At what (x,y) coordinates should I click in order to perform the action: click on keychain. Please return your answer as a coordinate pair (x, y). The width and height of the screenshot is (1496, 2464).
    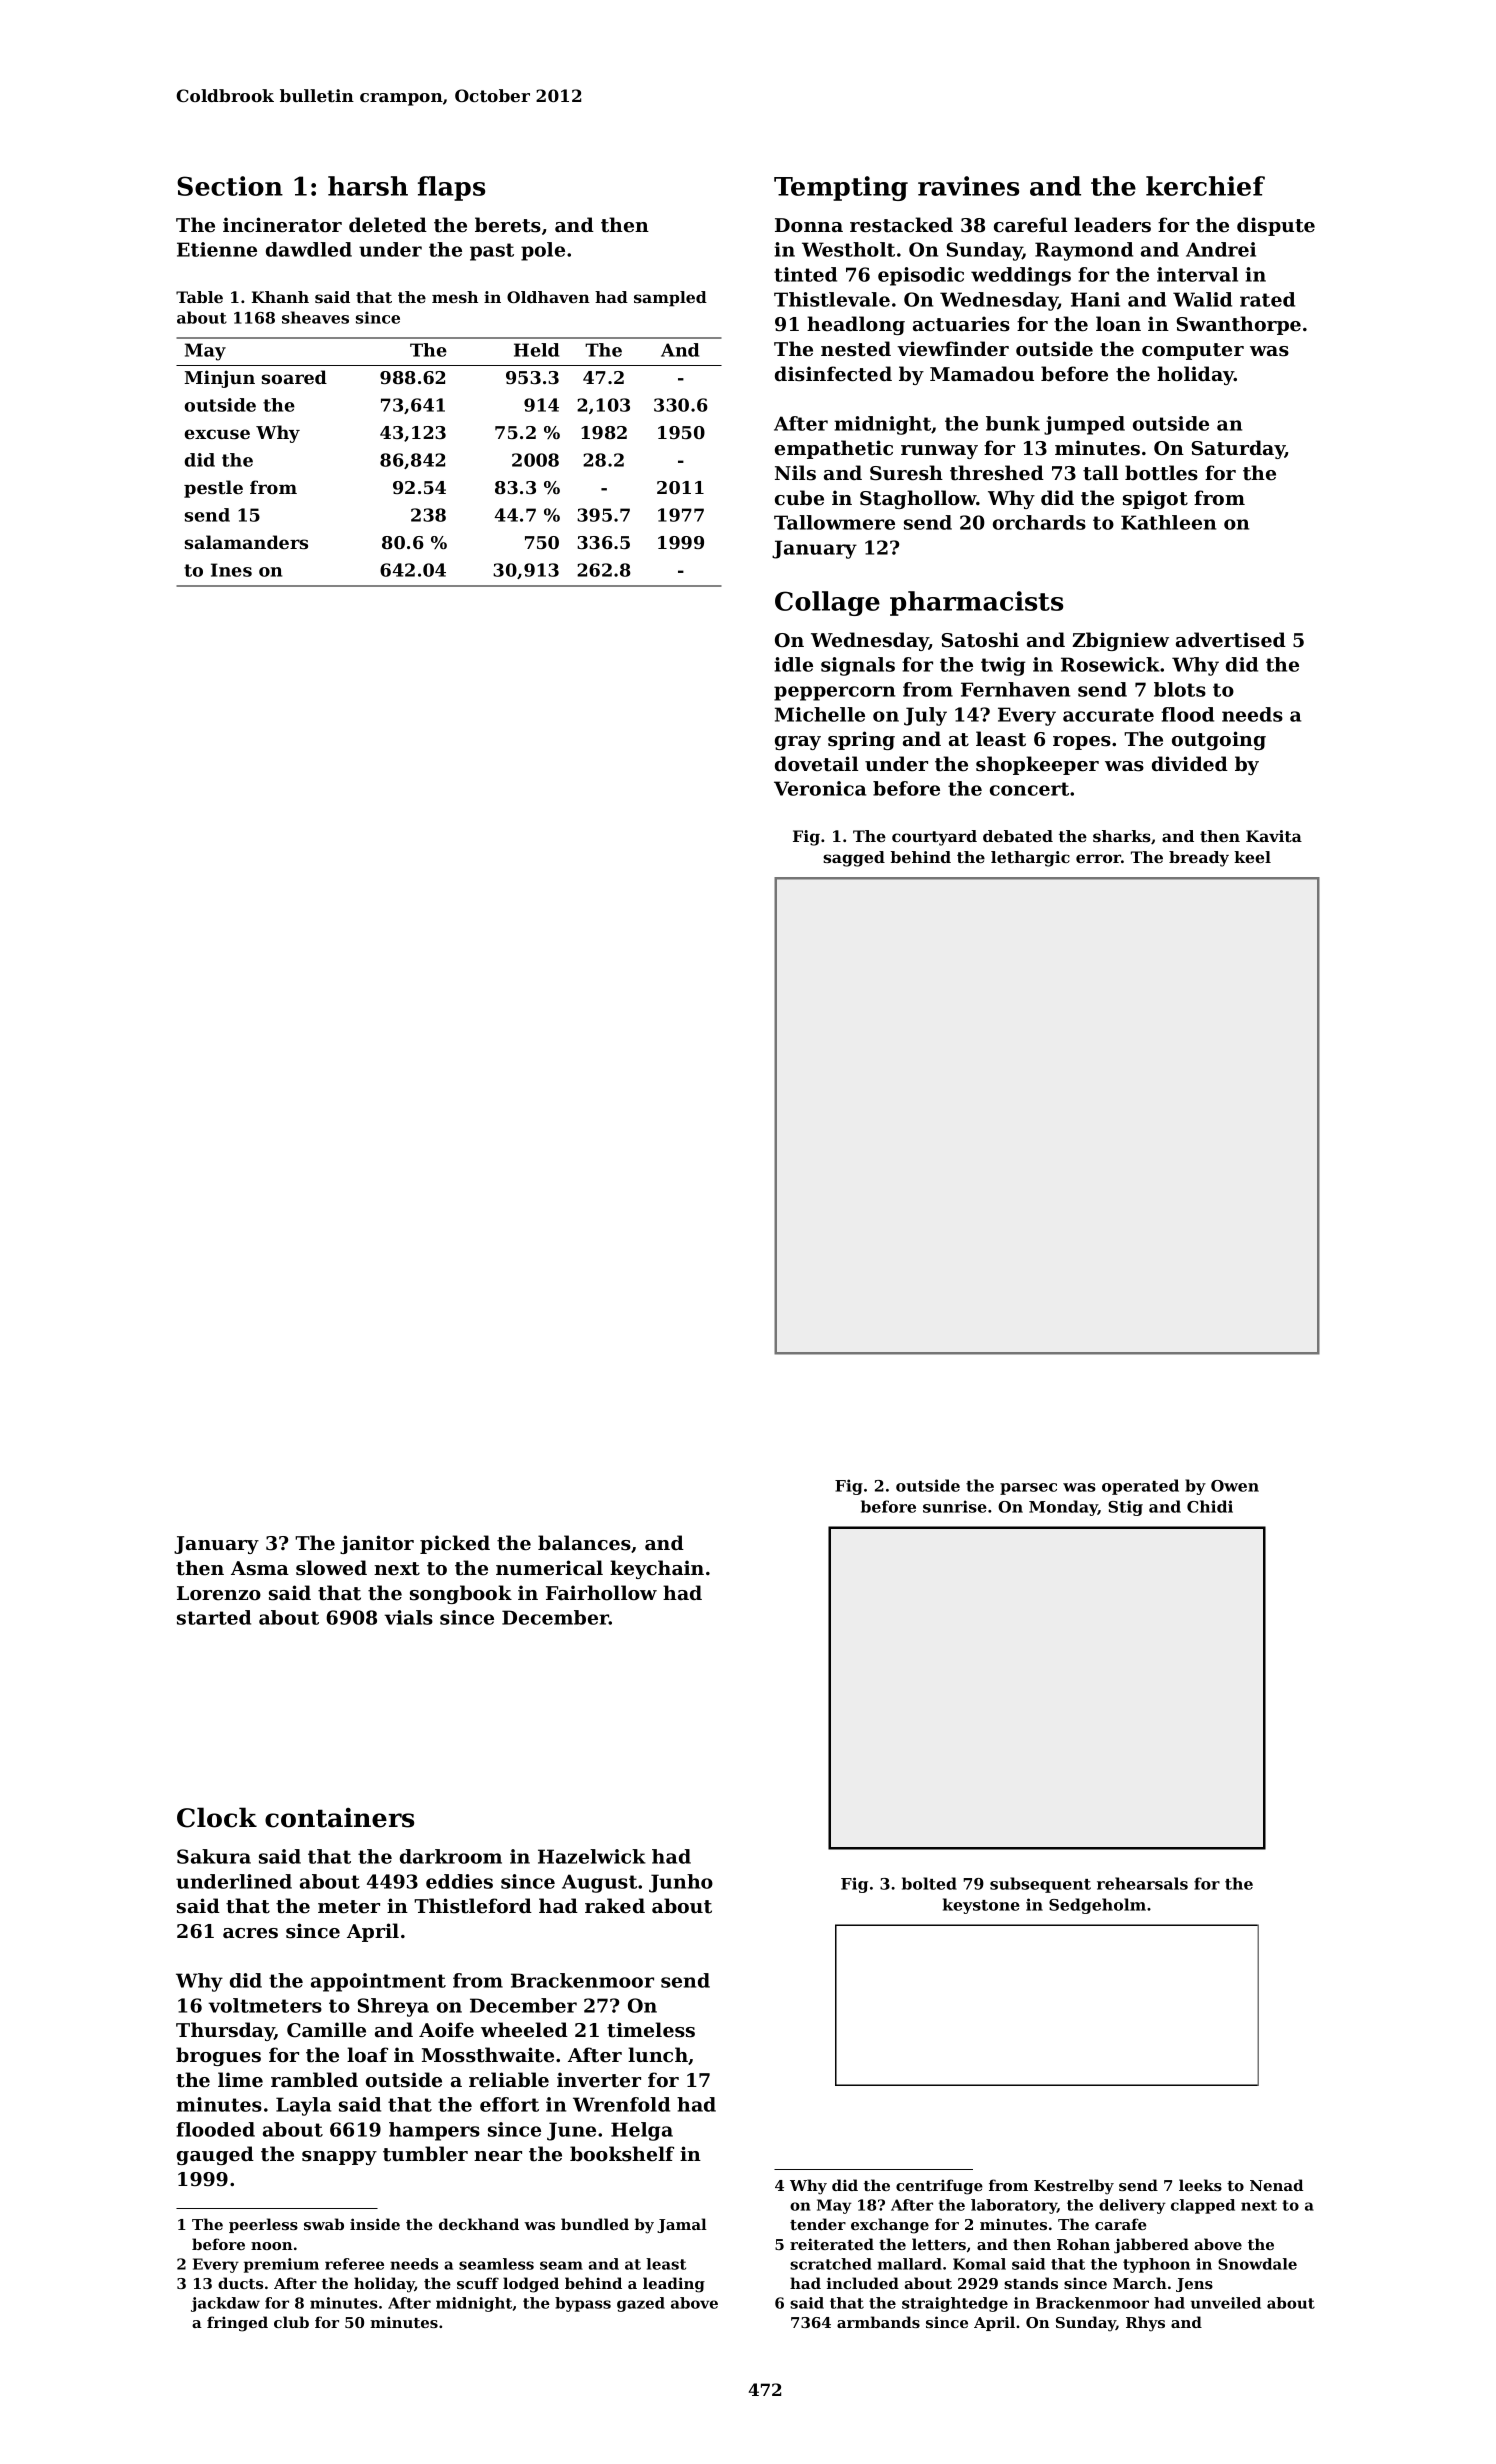
    Looking at the image, I should click on (657, 1569).
